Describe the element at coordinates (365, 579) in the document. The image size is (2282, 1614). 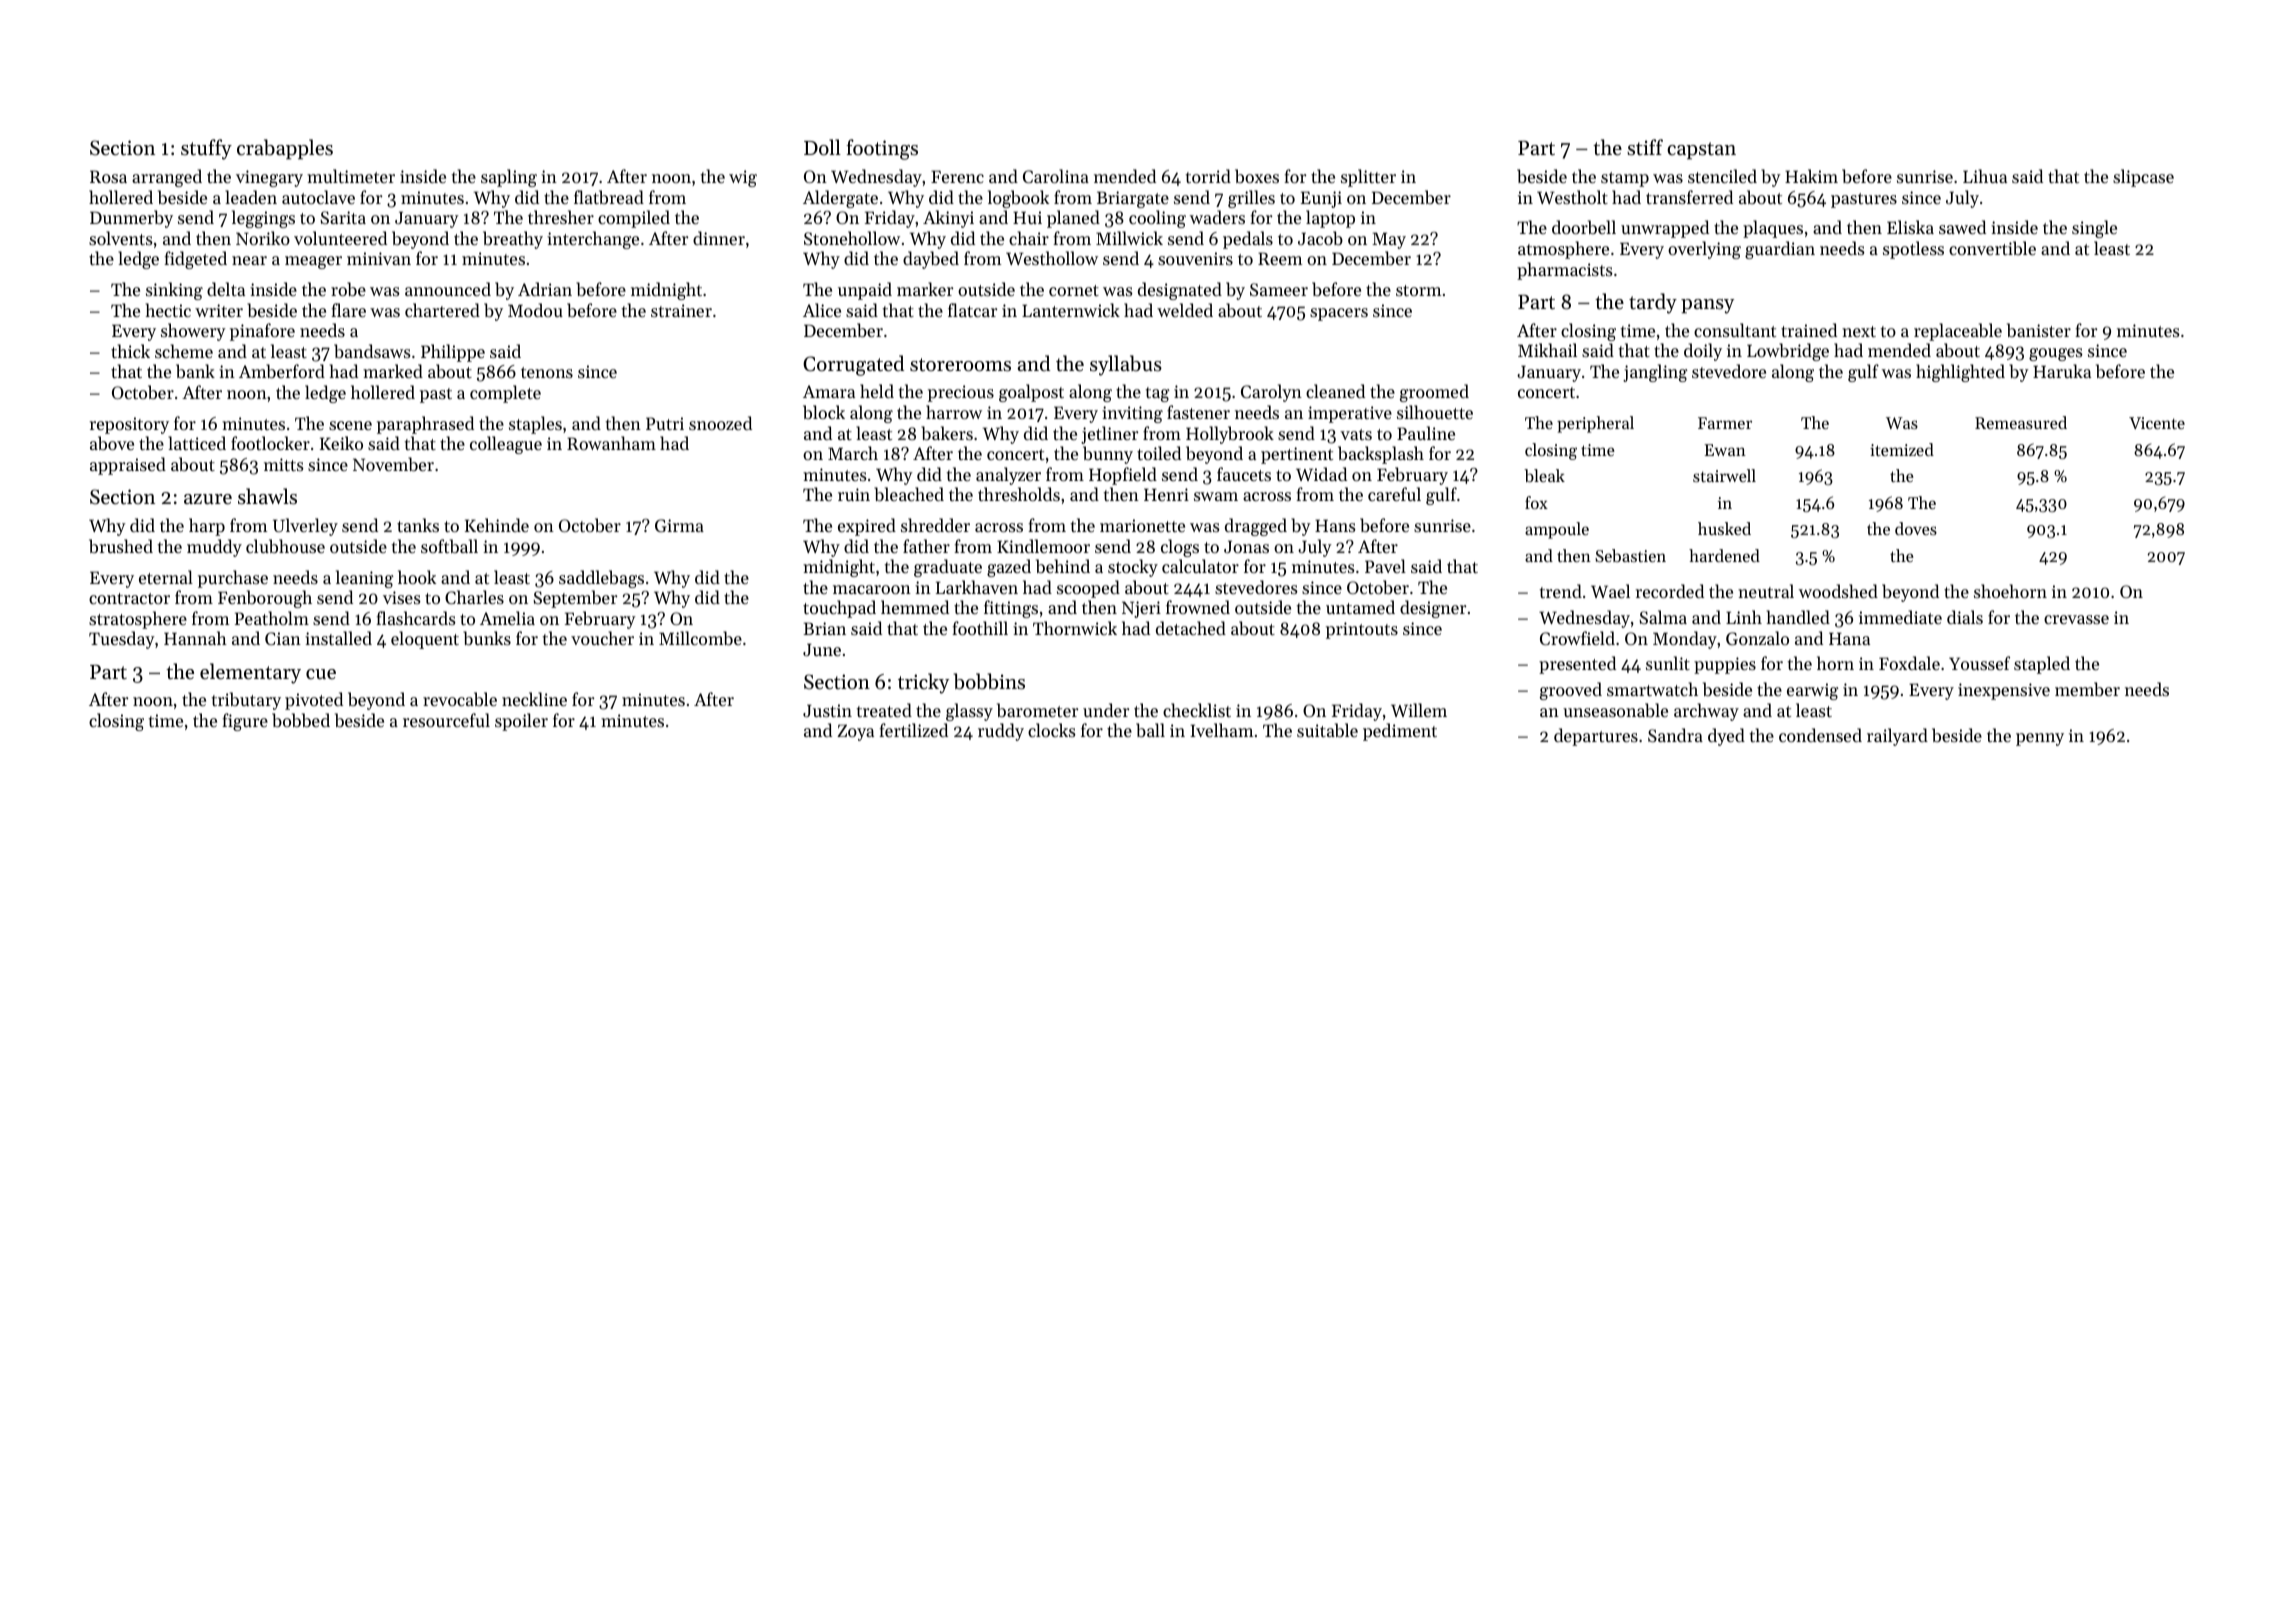
I see `leaning` at that location.
